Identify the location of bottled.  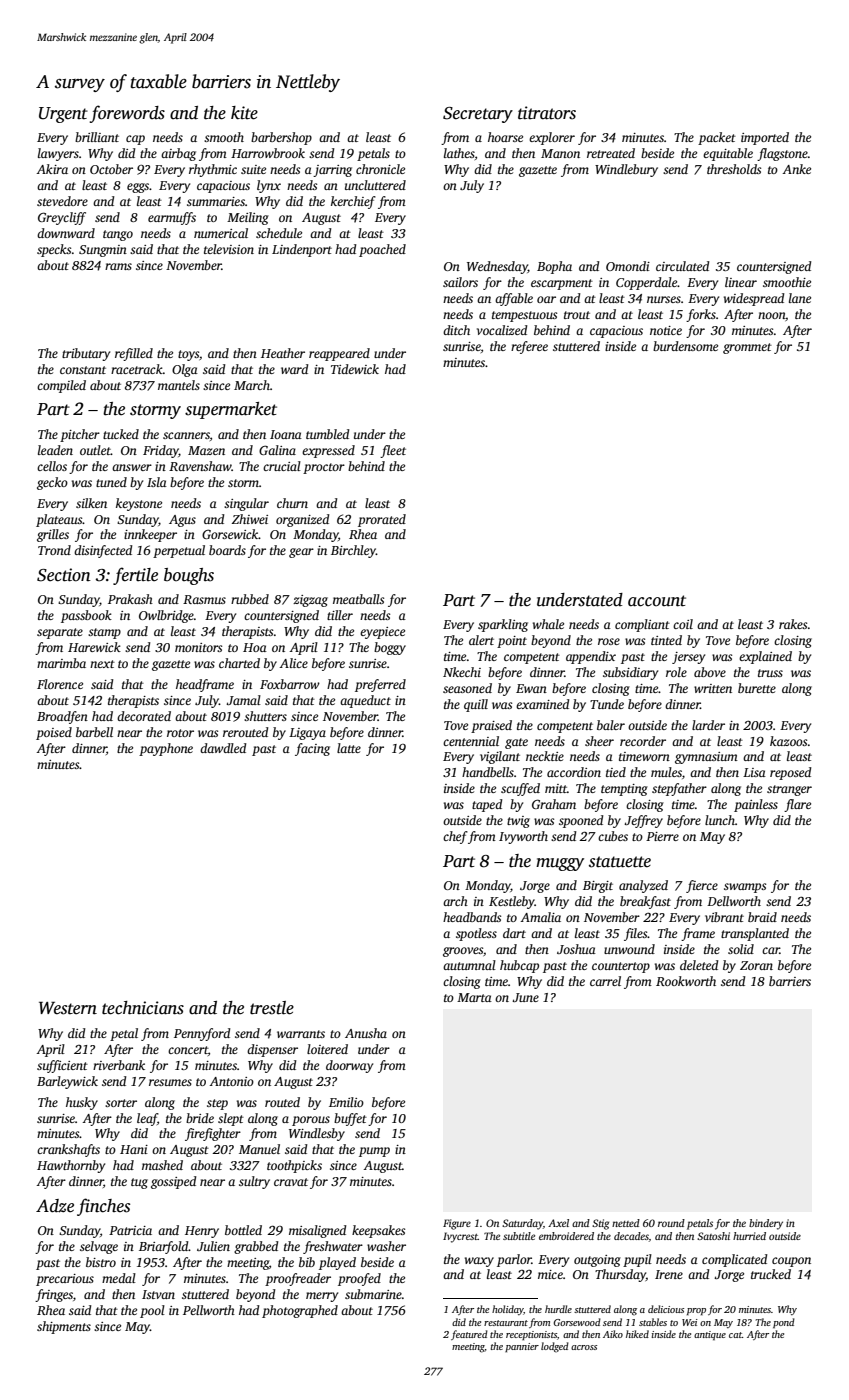
(243, 1230).
